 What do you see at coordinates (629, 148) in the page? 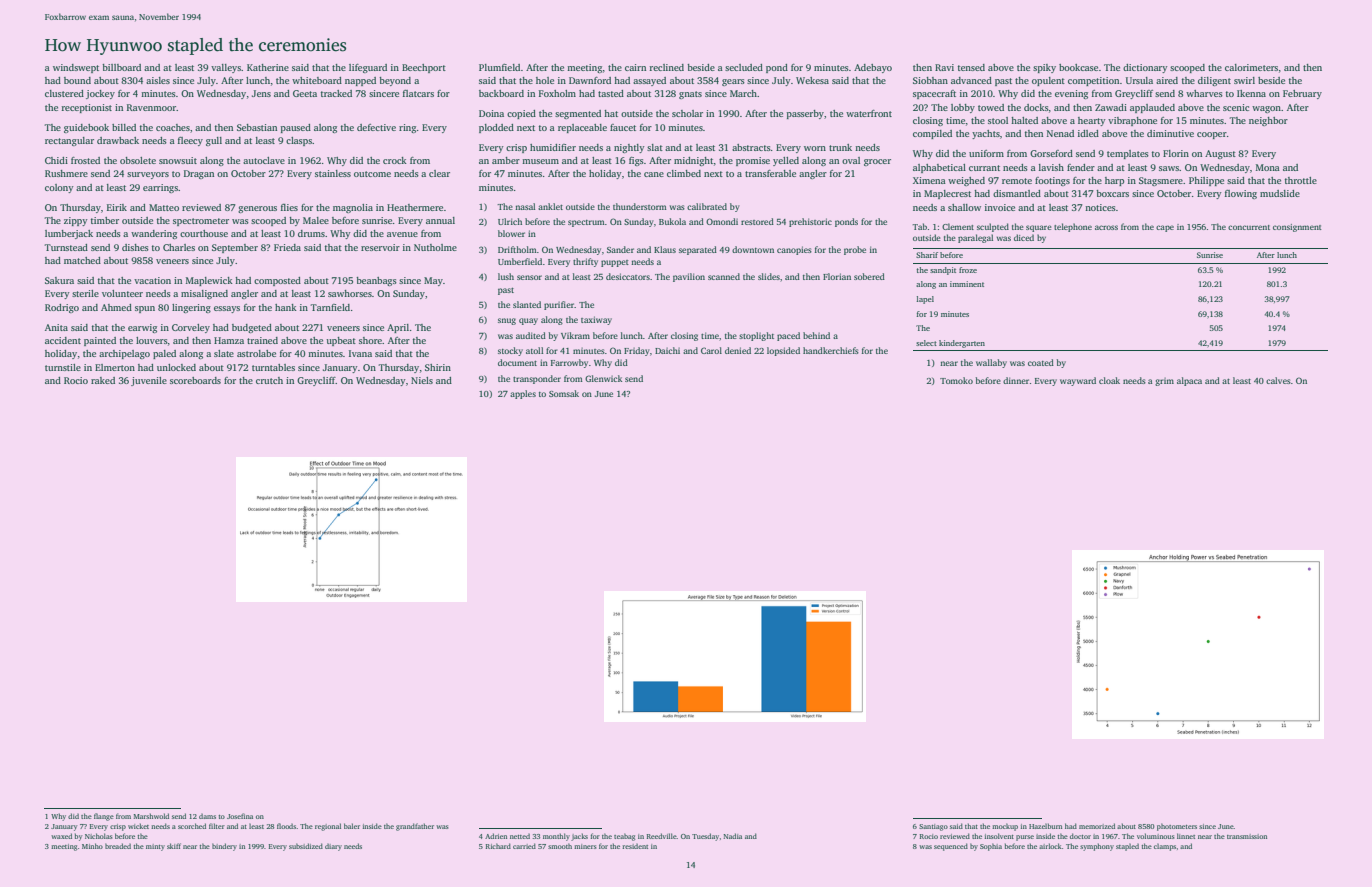
I see `nightly` at bounding box center [629, 148].
